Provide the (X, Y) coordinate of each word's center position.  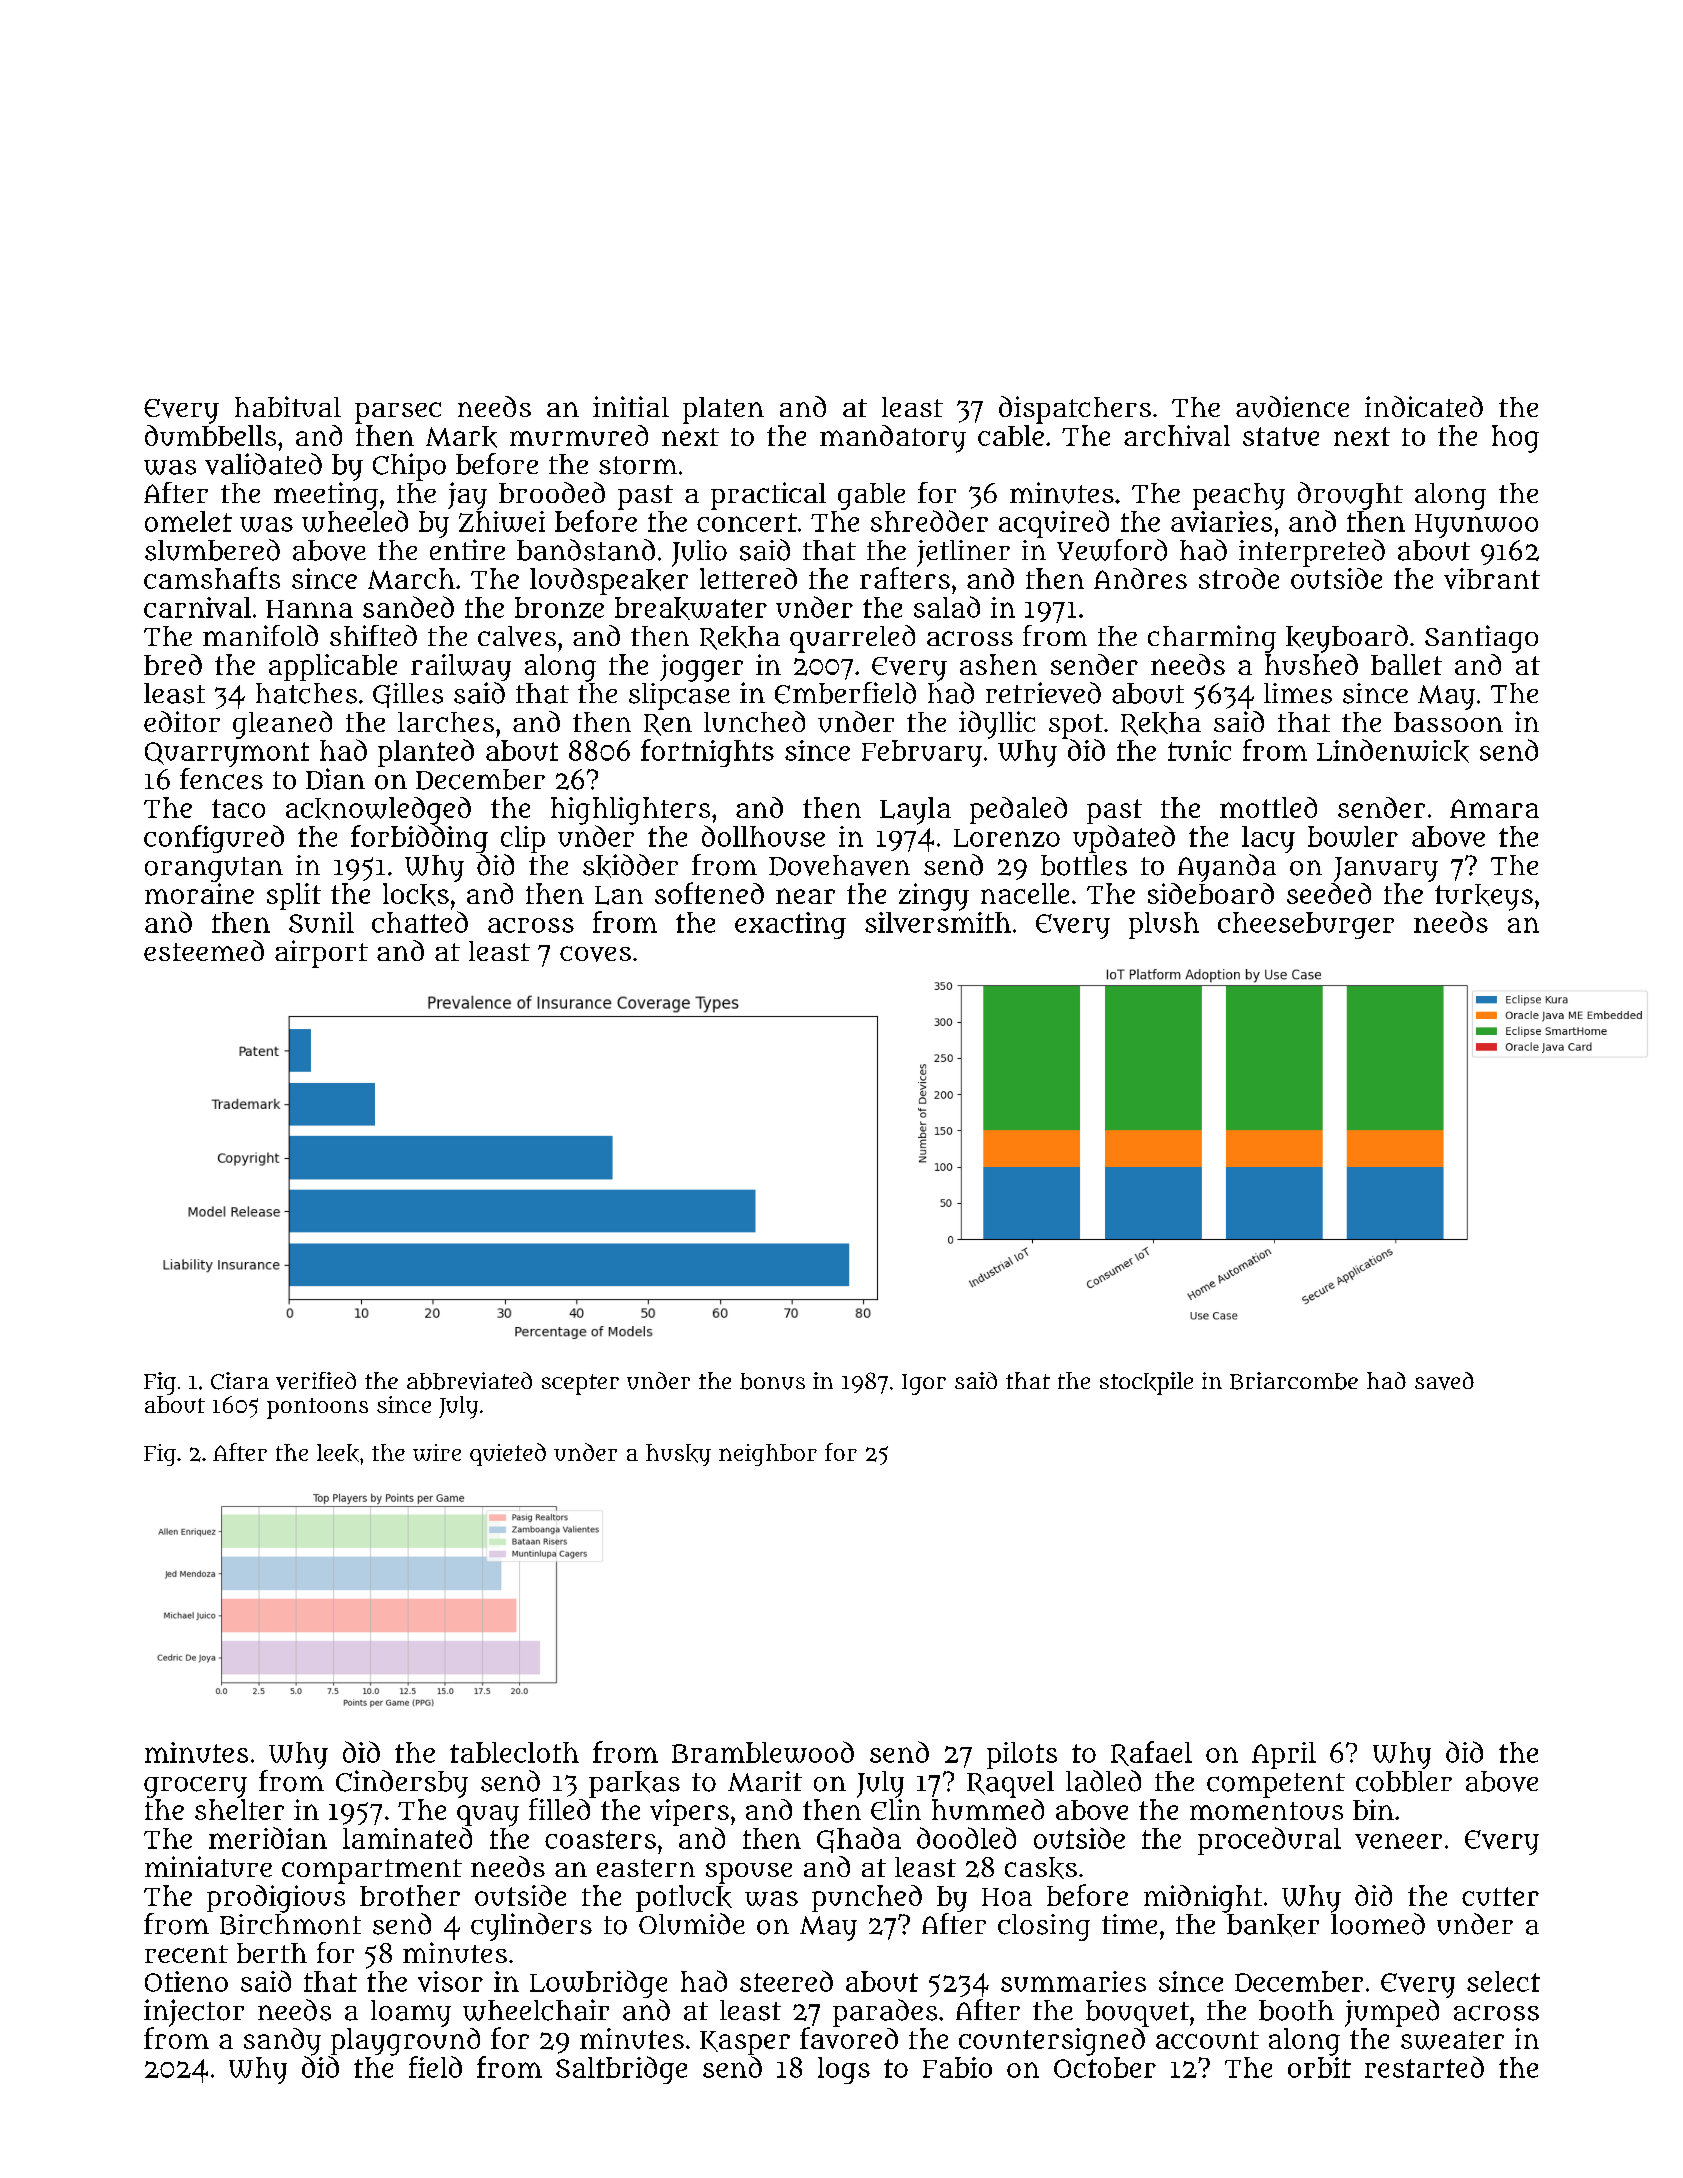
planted (426, 753)
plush (1164, 925)
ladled (1103, 1781)
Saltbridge (621, 2070)
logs (844, 2070)
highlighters (630, 811)
